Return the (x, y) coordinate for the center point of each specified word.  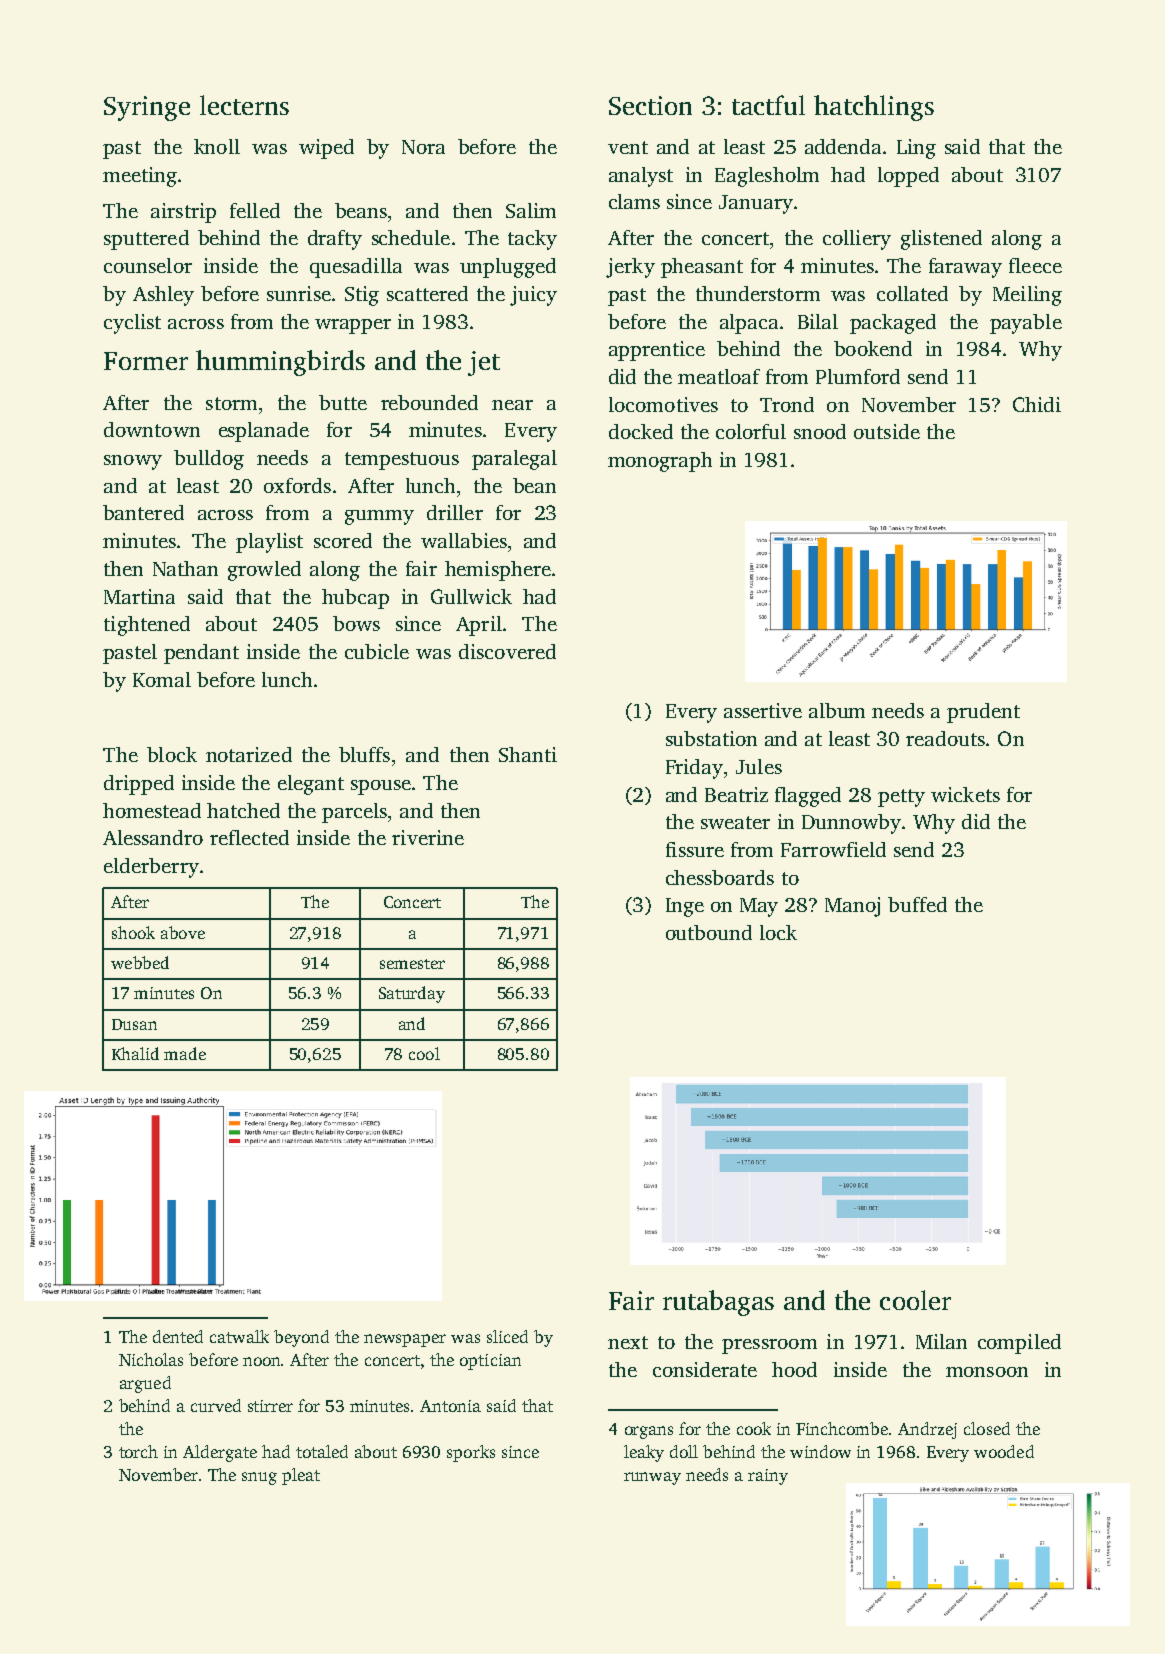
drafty (335, 240)
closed (987, 1428)
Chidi (1037, 404)
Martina (139, 596)
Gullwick (471, 596)
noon (262, 1361)
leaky (644, 1453)
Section (650, 105)
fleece (1035, 265)
